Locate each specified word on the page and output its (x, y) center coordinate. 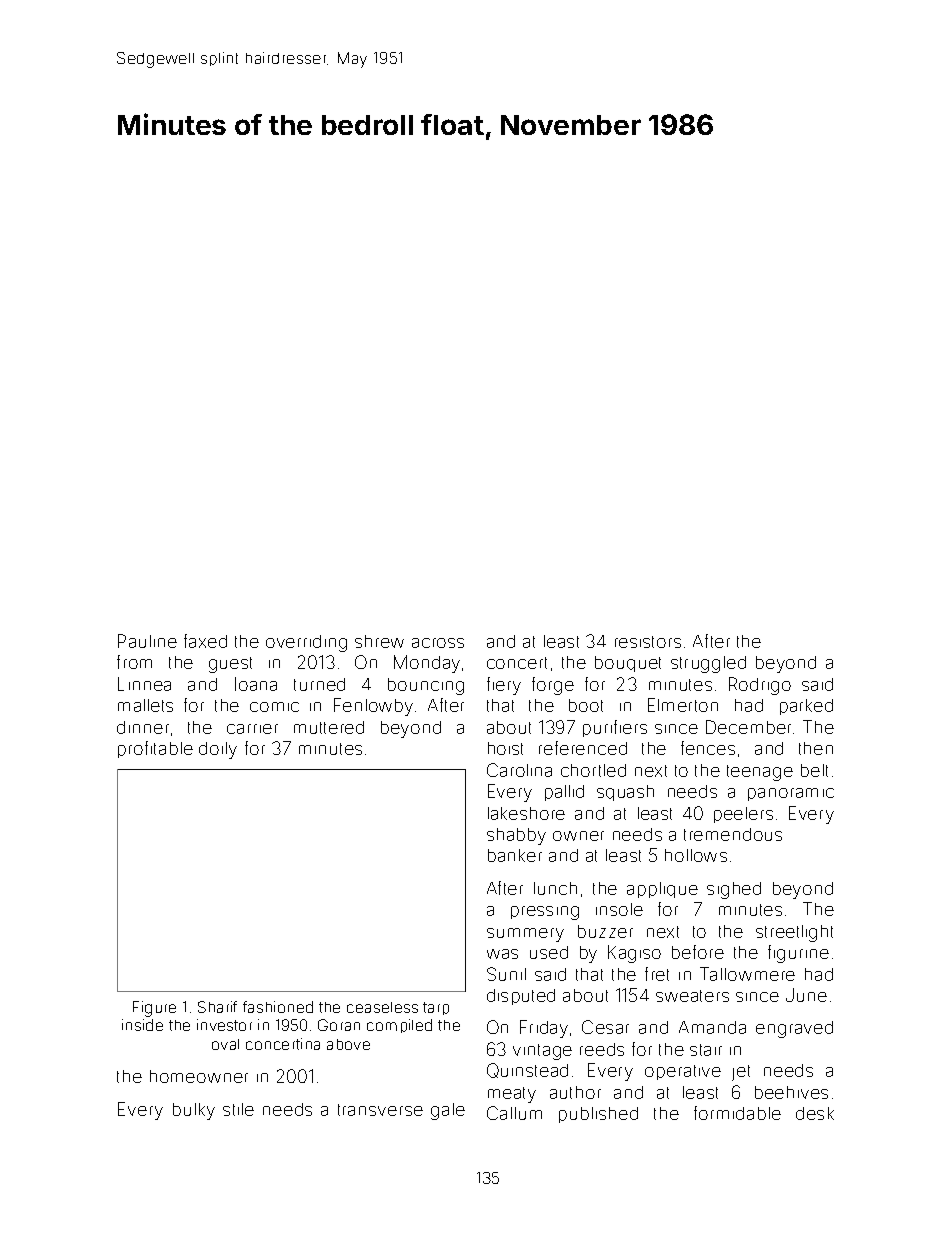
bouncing (426, 686)
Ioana (256, 684)
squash (625, 793)
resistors (648, 642)
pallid (564, 793)
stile (238, 1109)
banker (515, 855)
